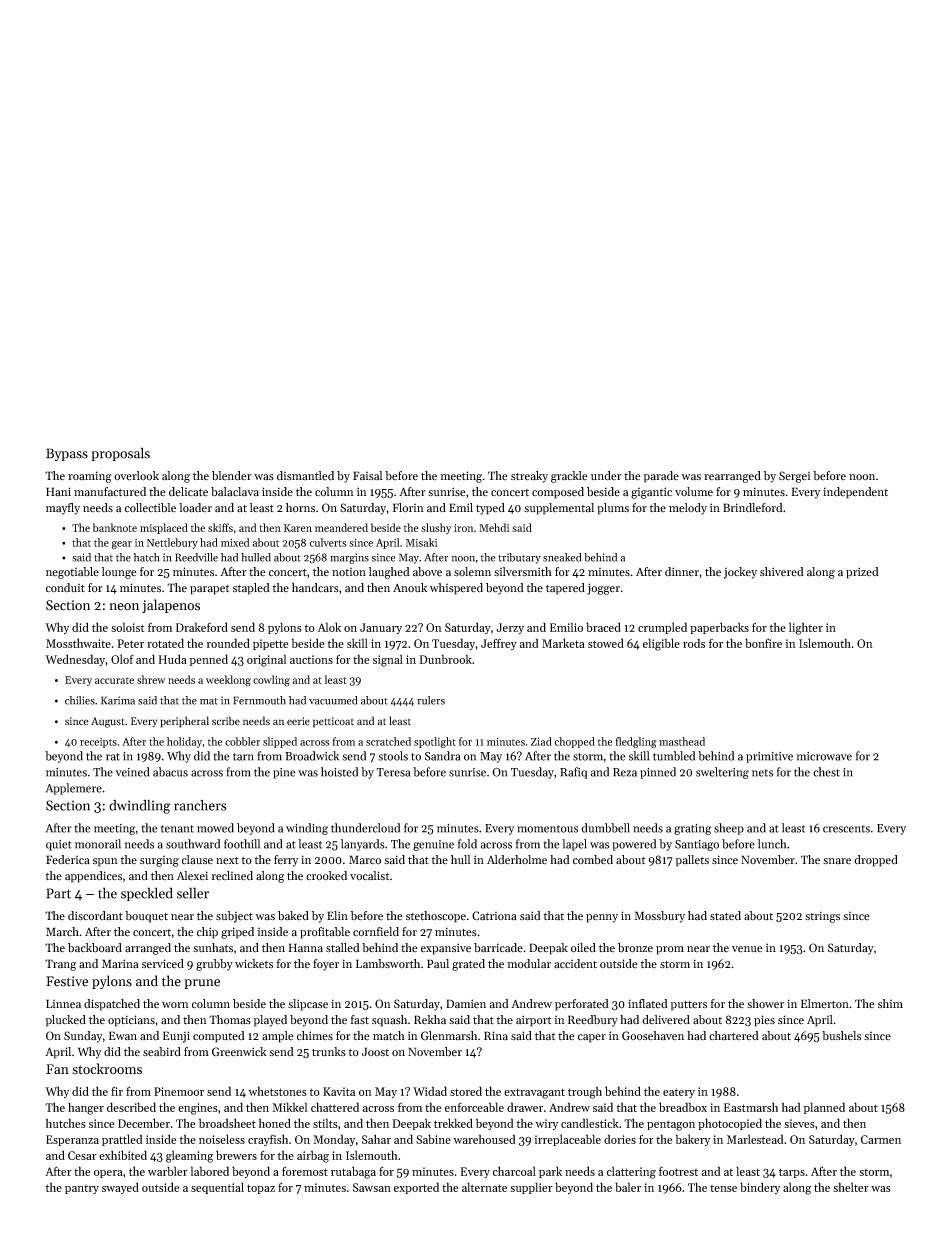  I want to click on momentous, so click(547, 829).
